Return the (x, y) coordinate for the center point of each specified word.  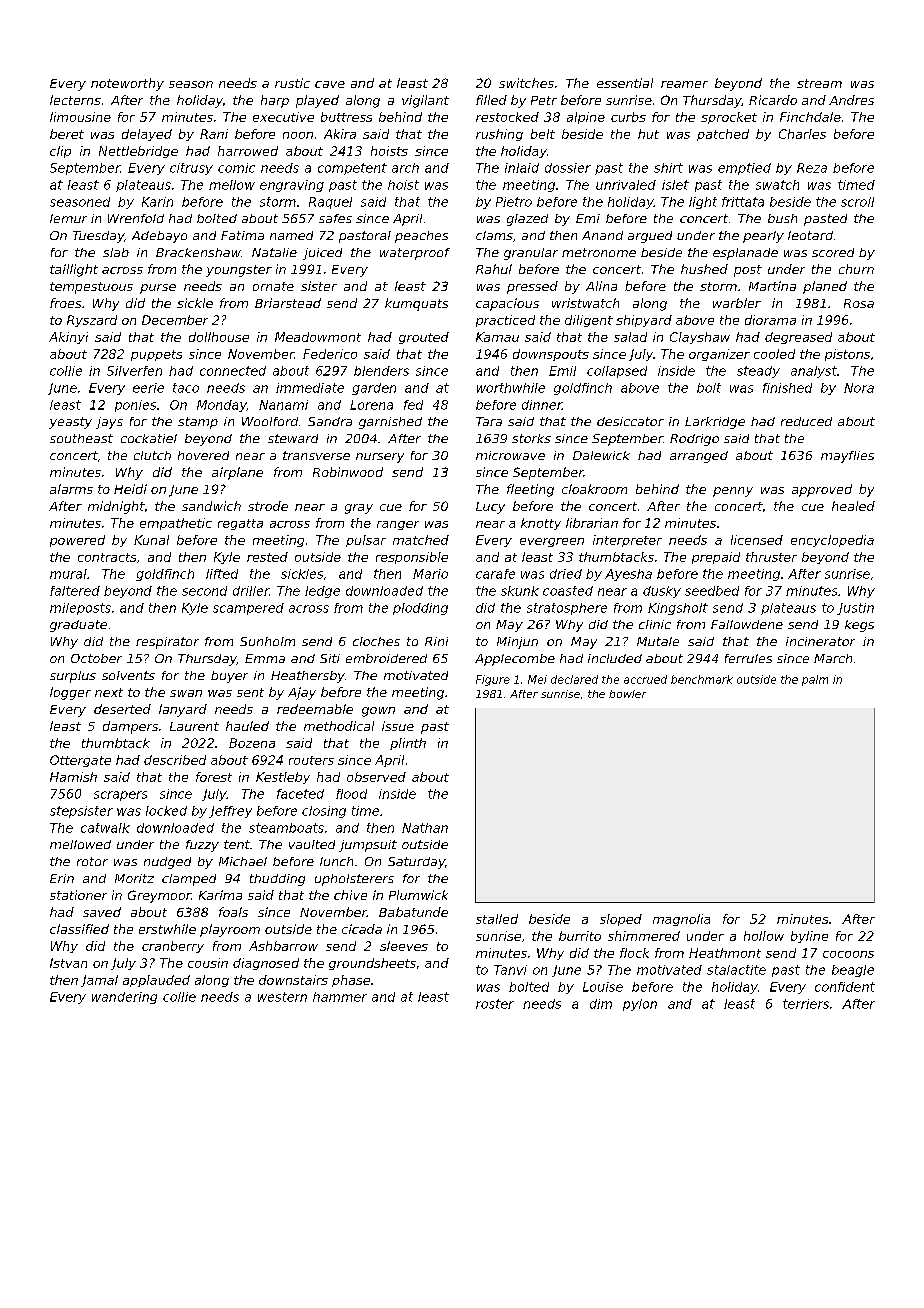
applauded (156, 981)
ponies (135, 406)
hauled (247, 726)
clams (494, 235)
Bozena (252, 743)
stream (819, 83)
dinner (542, 405)
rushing (499, 135)
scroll (857, 202)
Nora (859, 388)
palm (815, 680)
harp (275, 101)
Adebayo (159, 237)
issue (398, 726)
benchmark (702, 679)
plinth (408, 744)
